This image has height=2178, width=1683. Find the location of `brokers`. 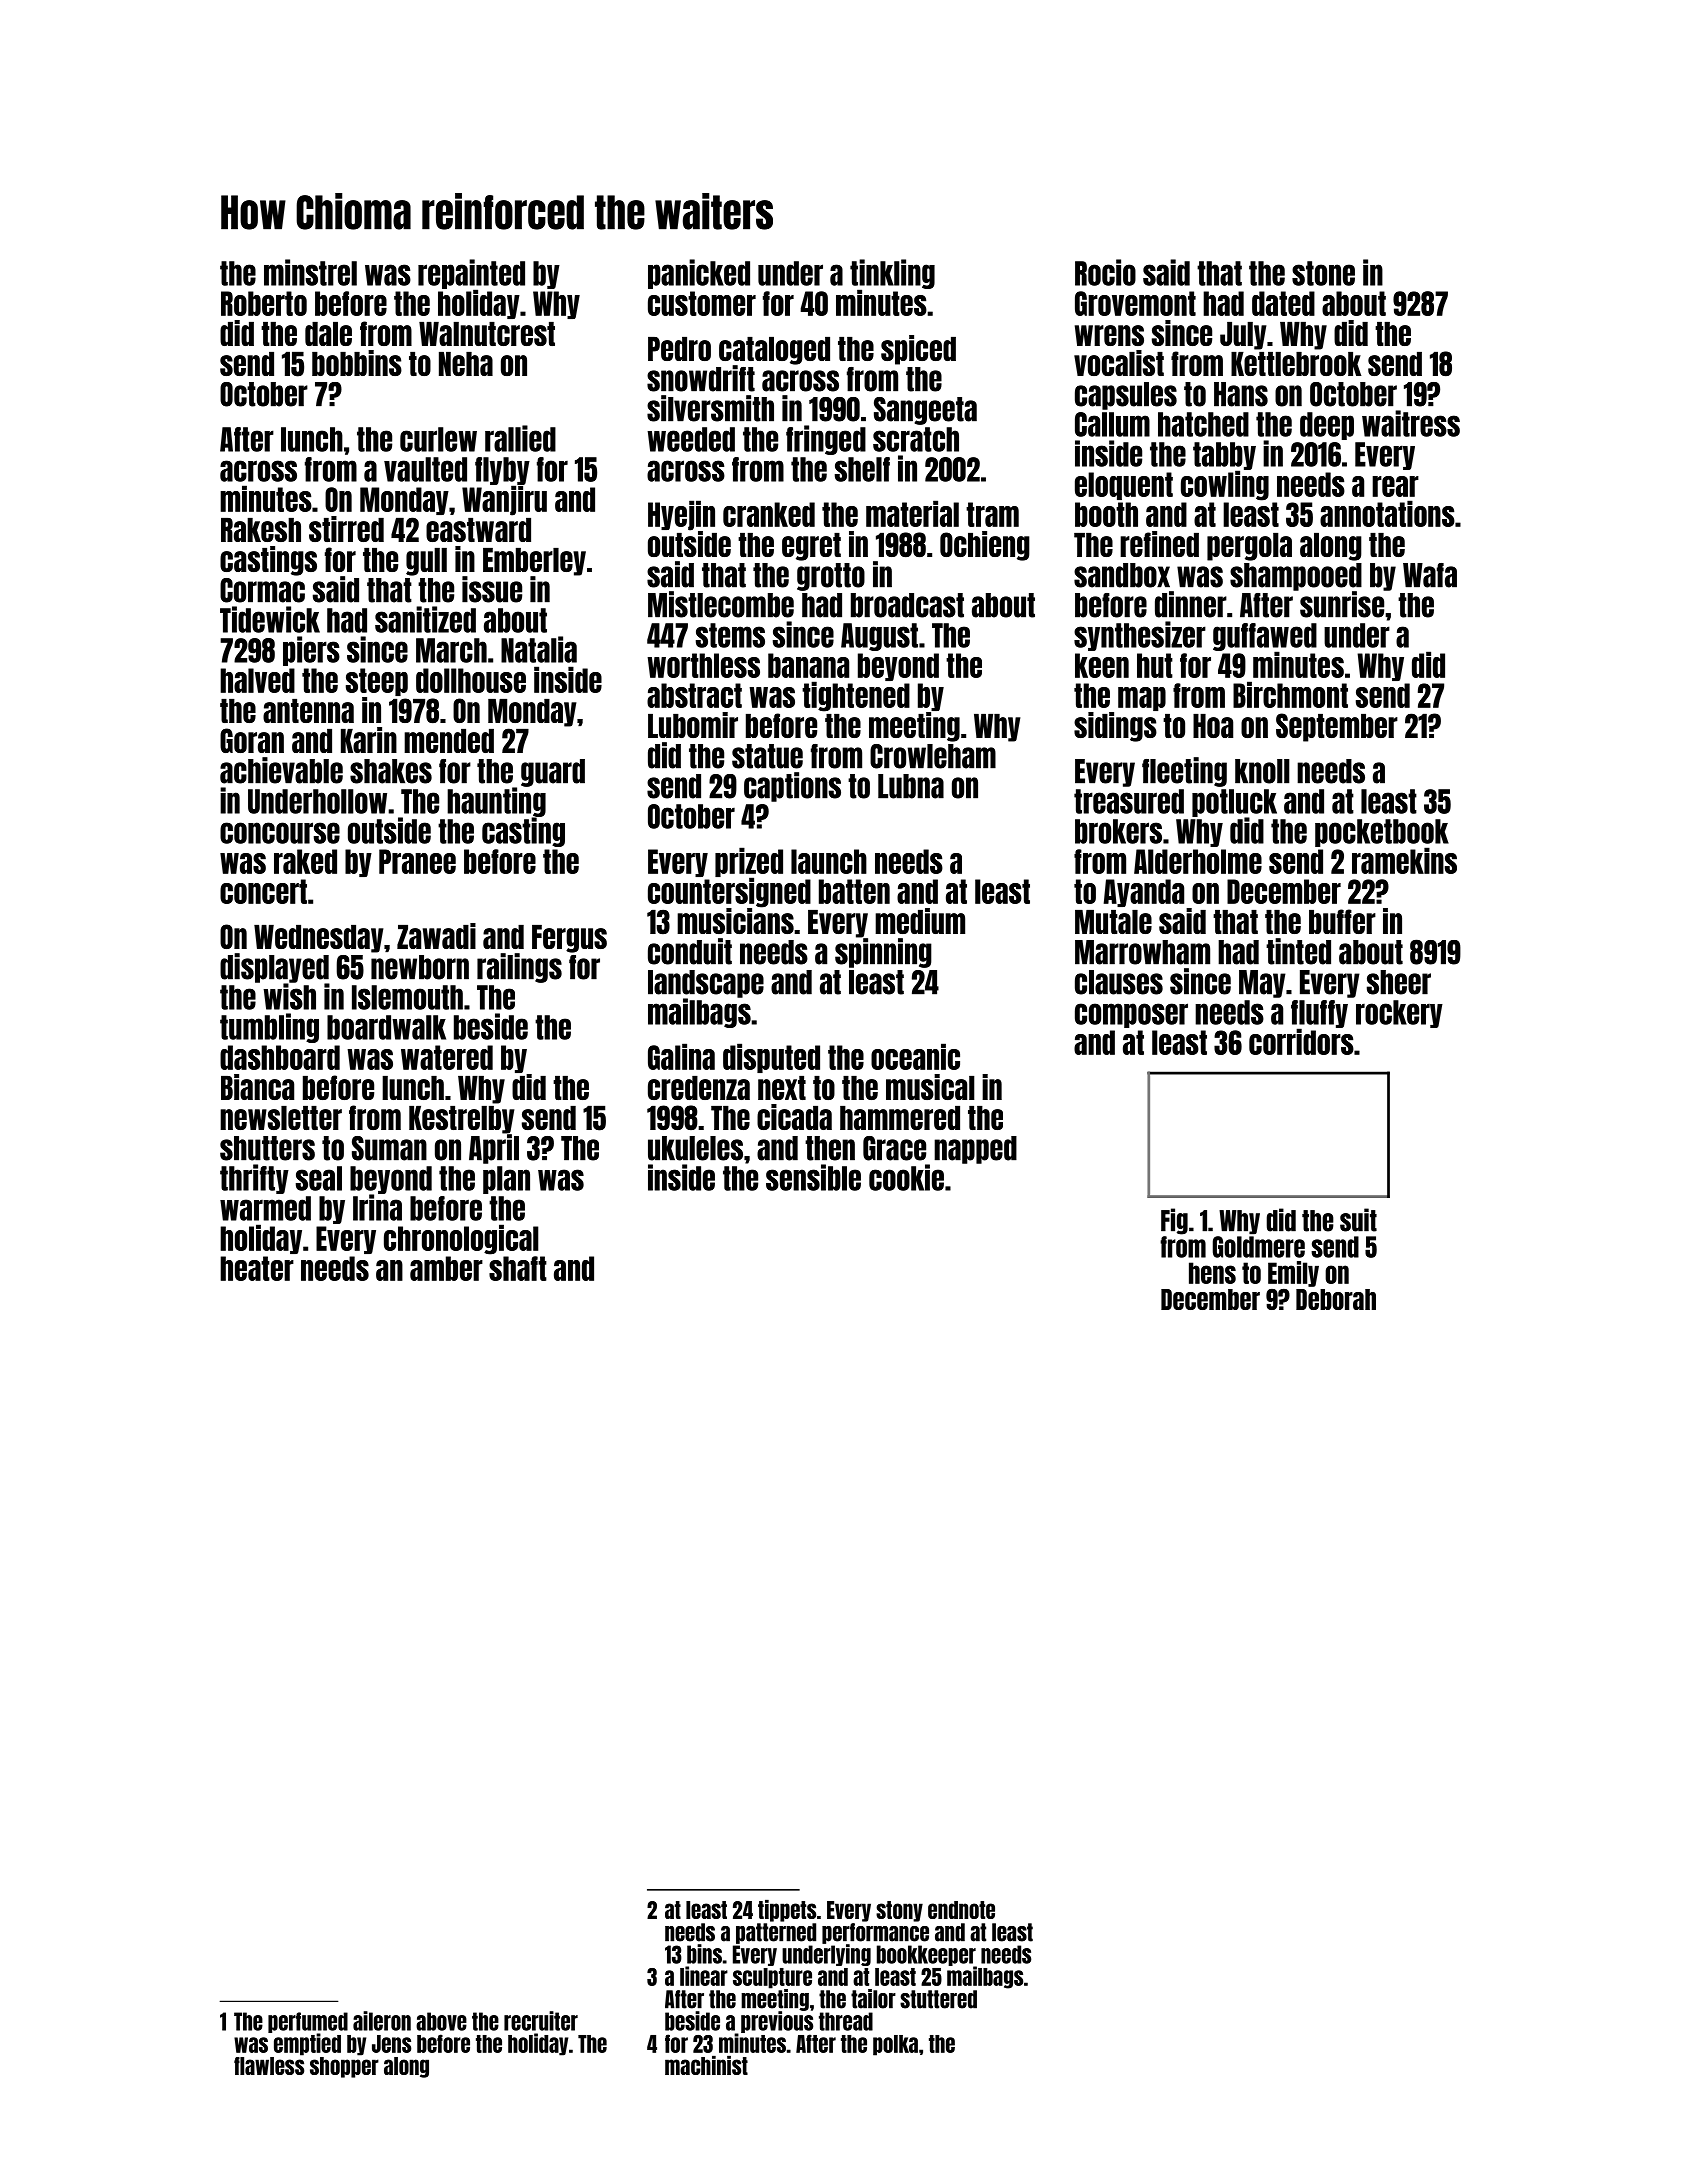

brokers is located at coordinates (1118, 831).
